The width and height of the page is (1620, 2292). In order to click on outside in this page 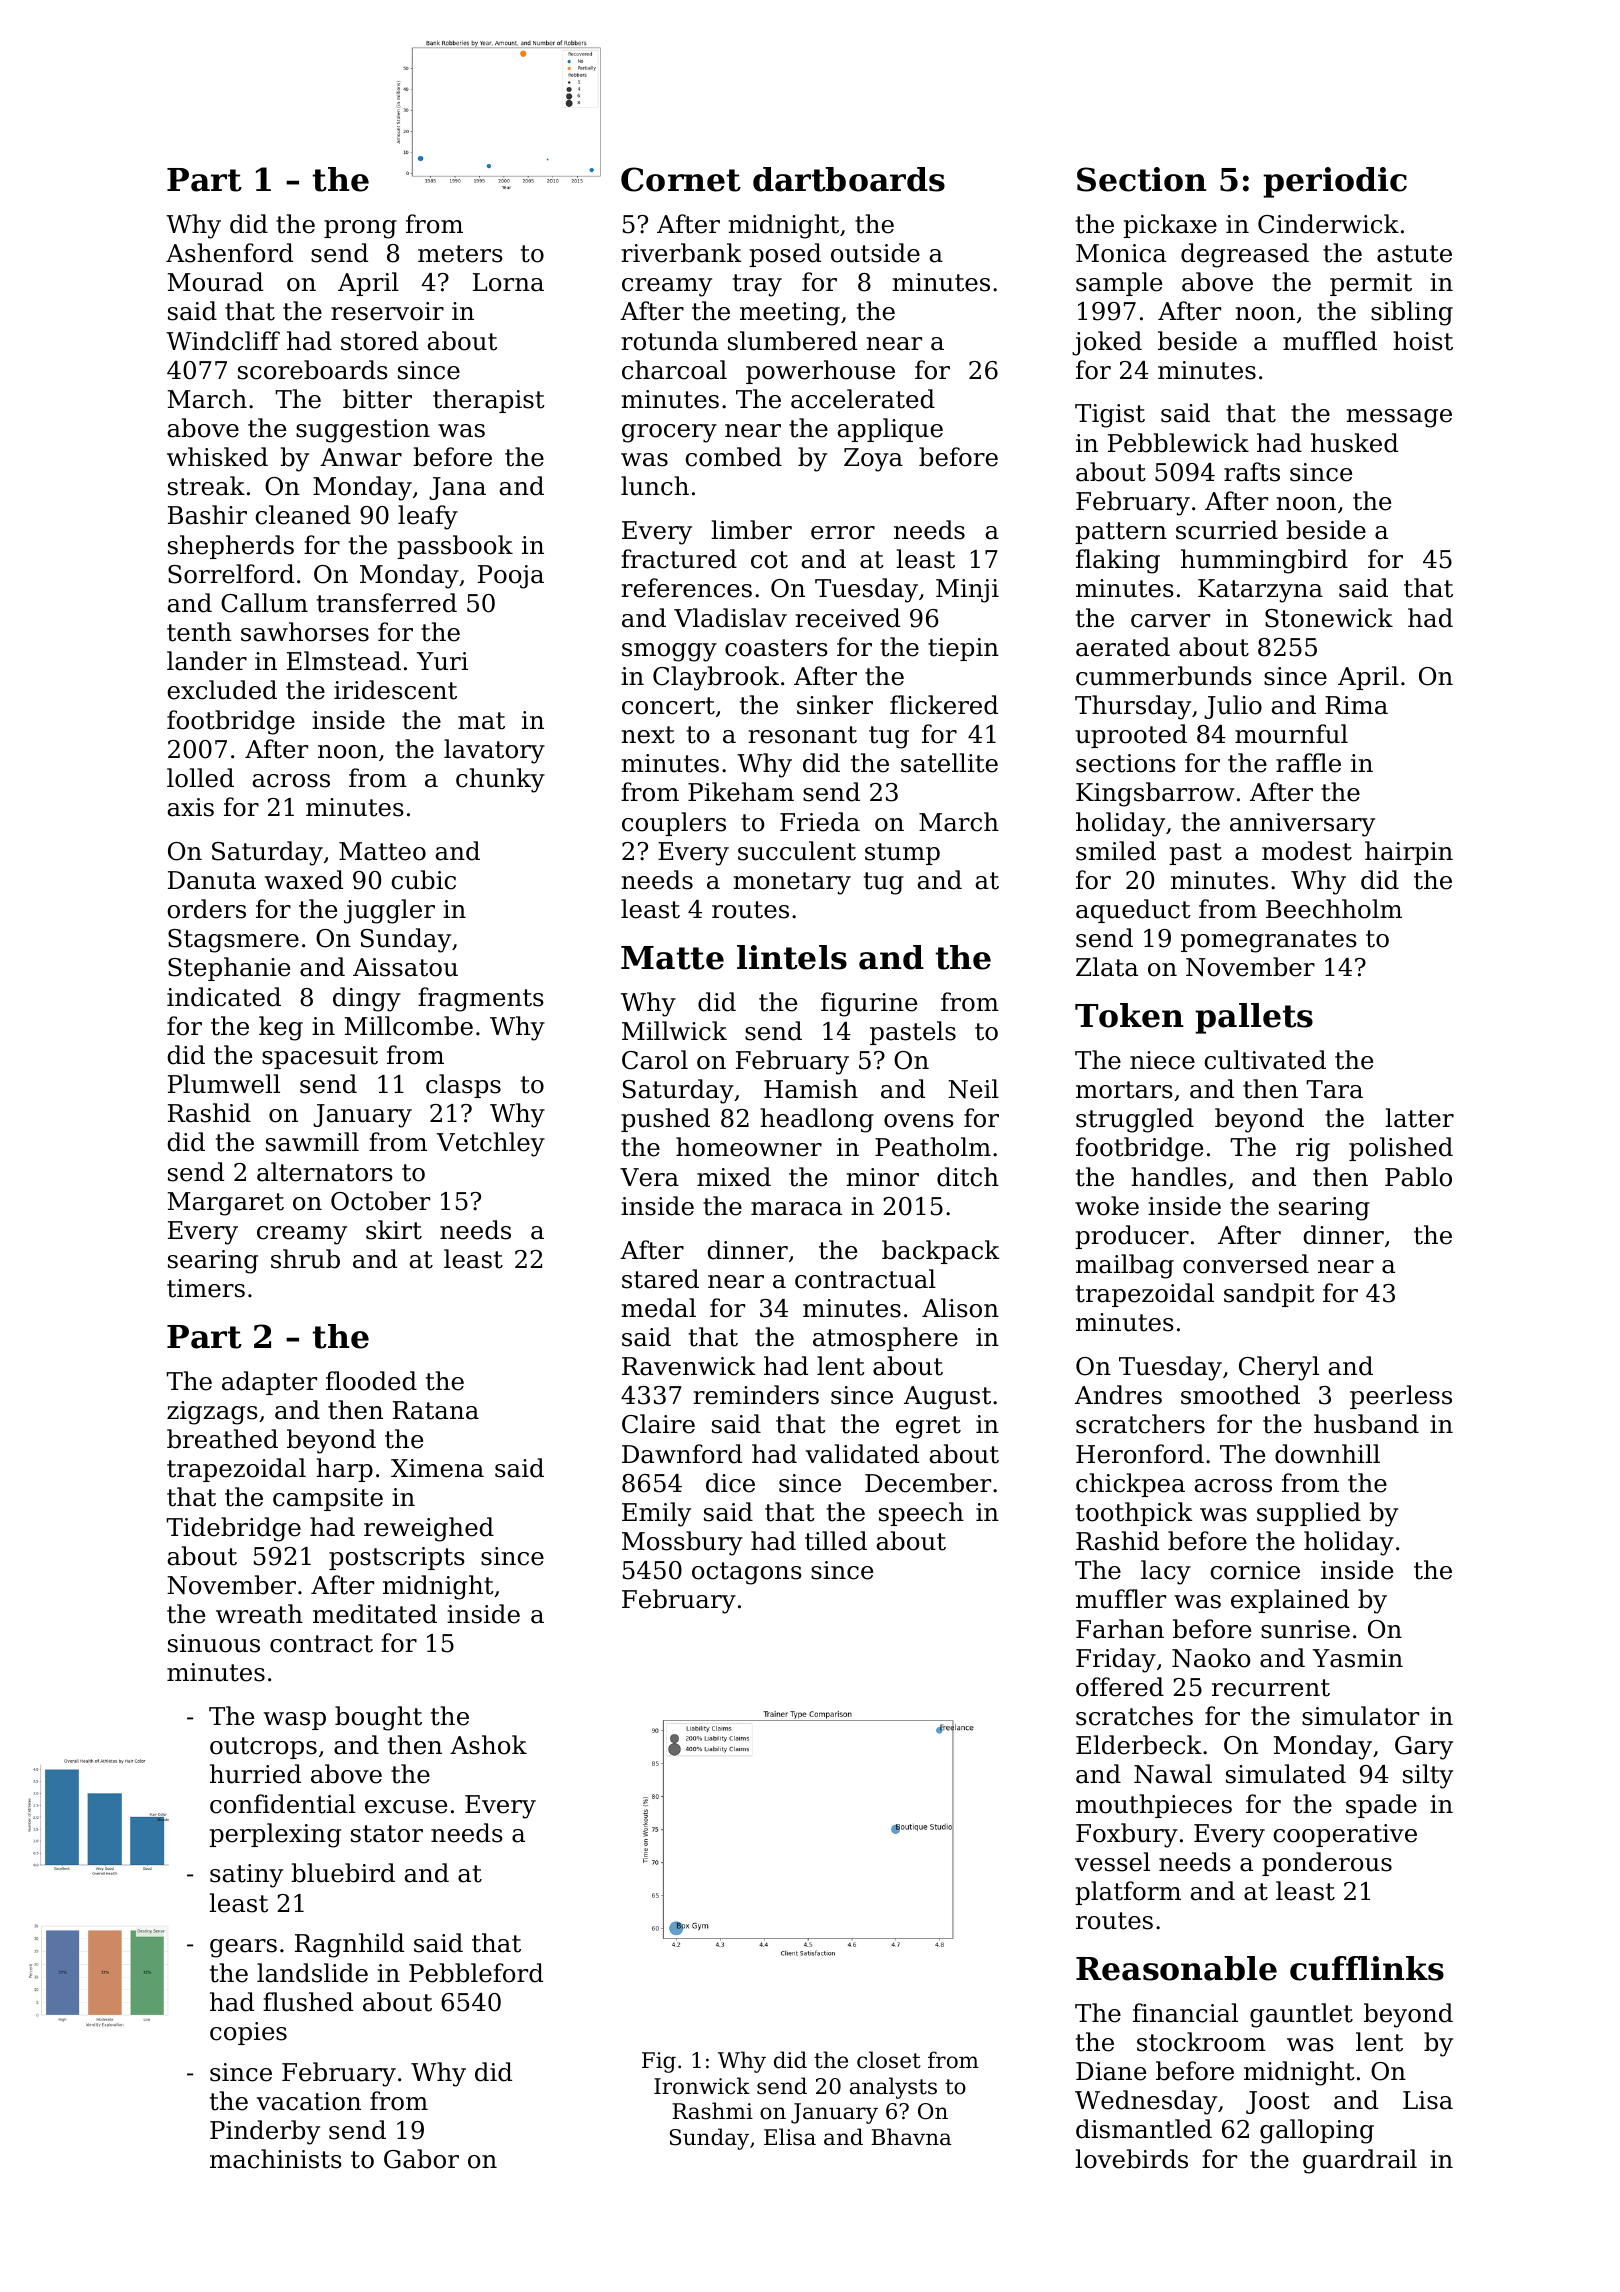, I will do `click(875, 253)`.
